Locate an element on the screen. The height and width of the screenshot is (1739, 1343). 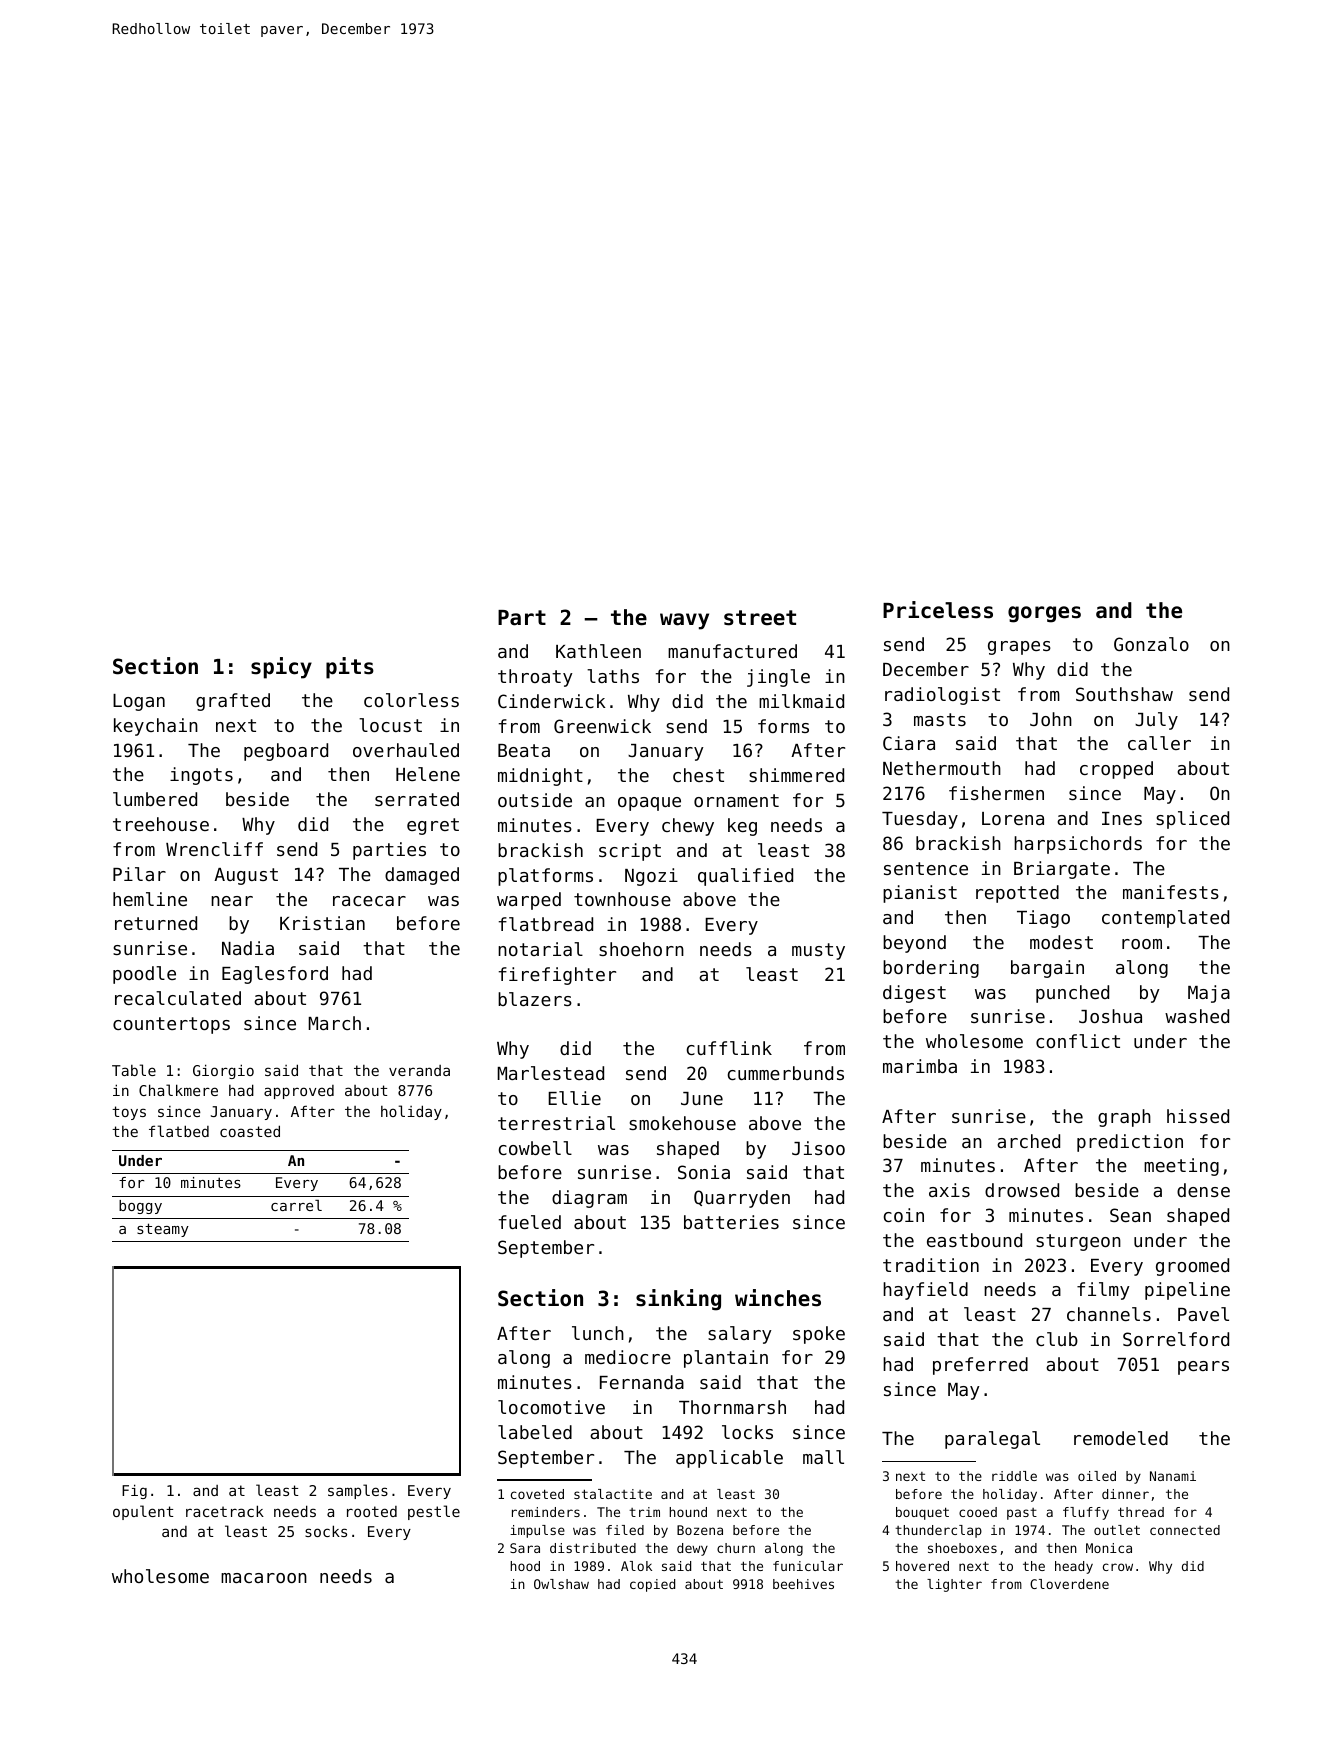
caller is located at coordinates (1159, 743).
